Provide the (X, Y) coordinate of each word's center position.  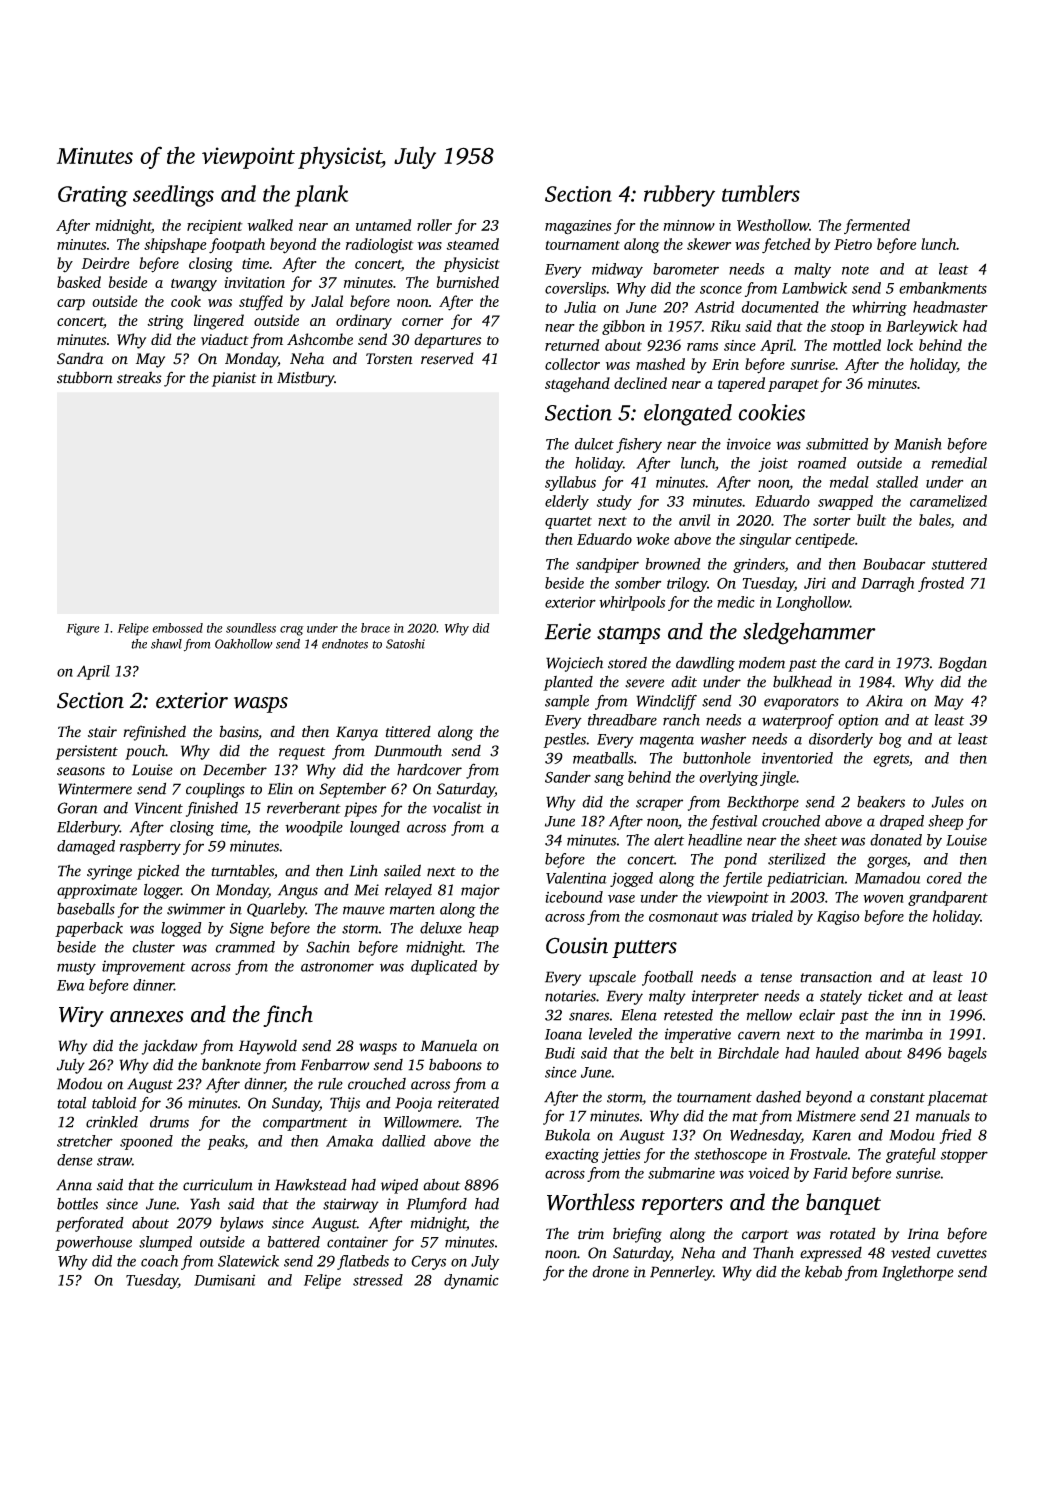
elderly (567, 502)
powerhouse (93, 1243)
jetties (621, 1155)
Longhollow (813, 603)
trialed (772, 916)
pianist (234, 379)
